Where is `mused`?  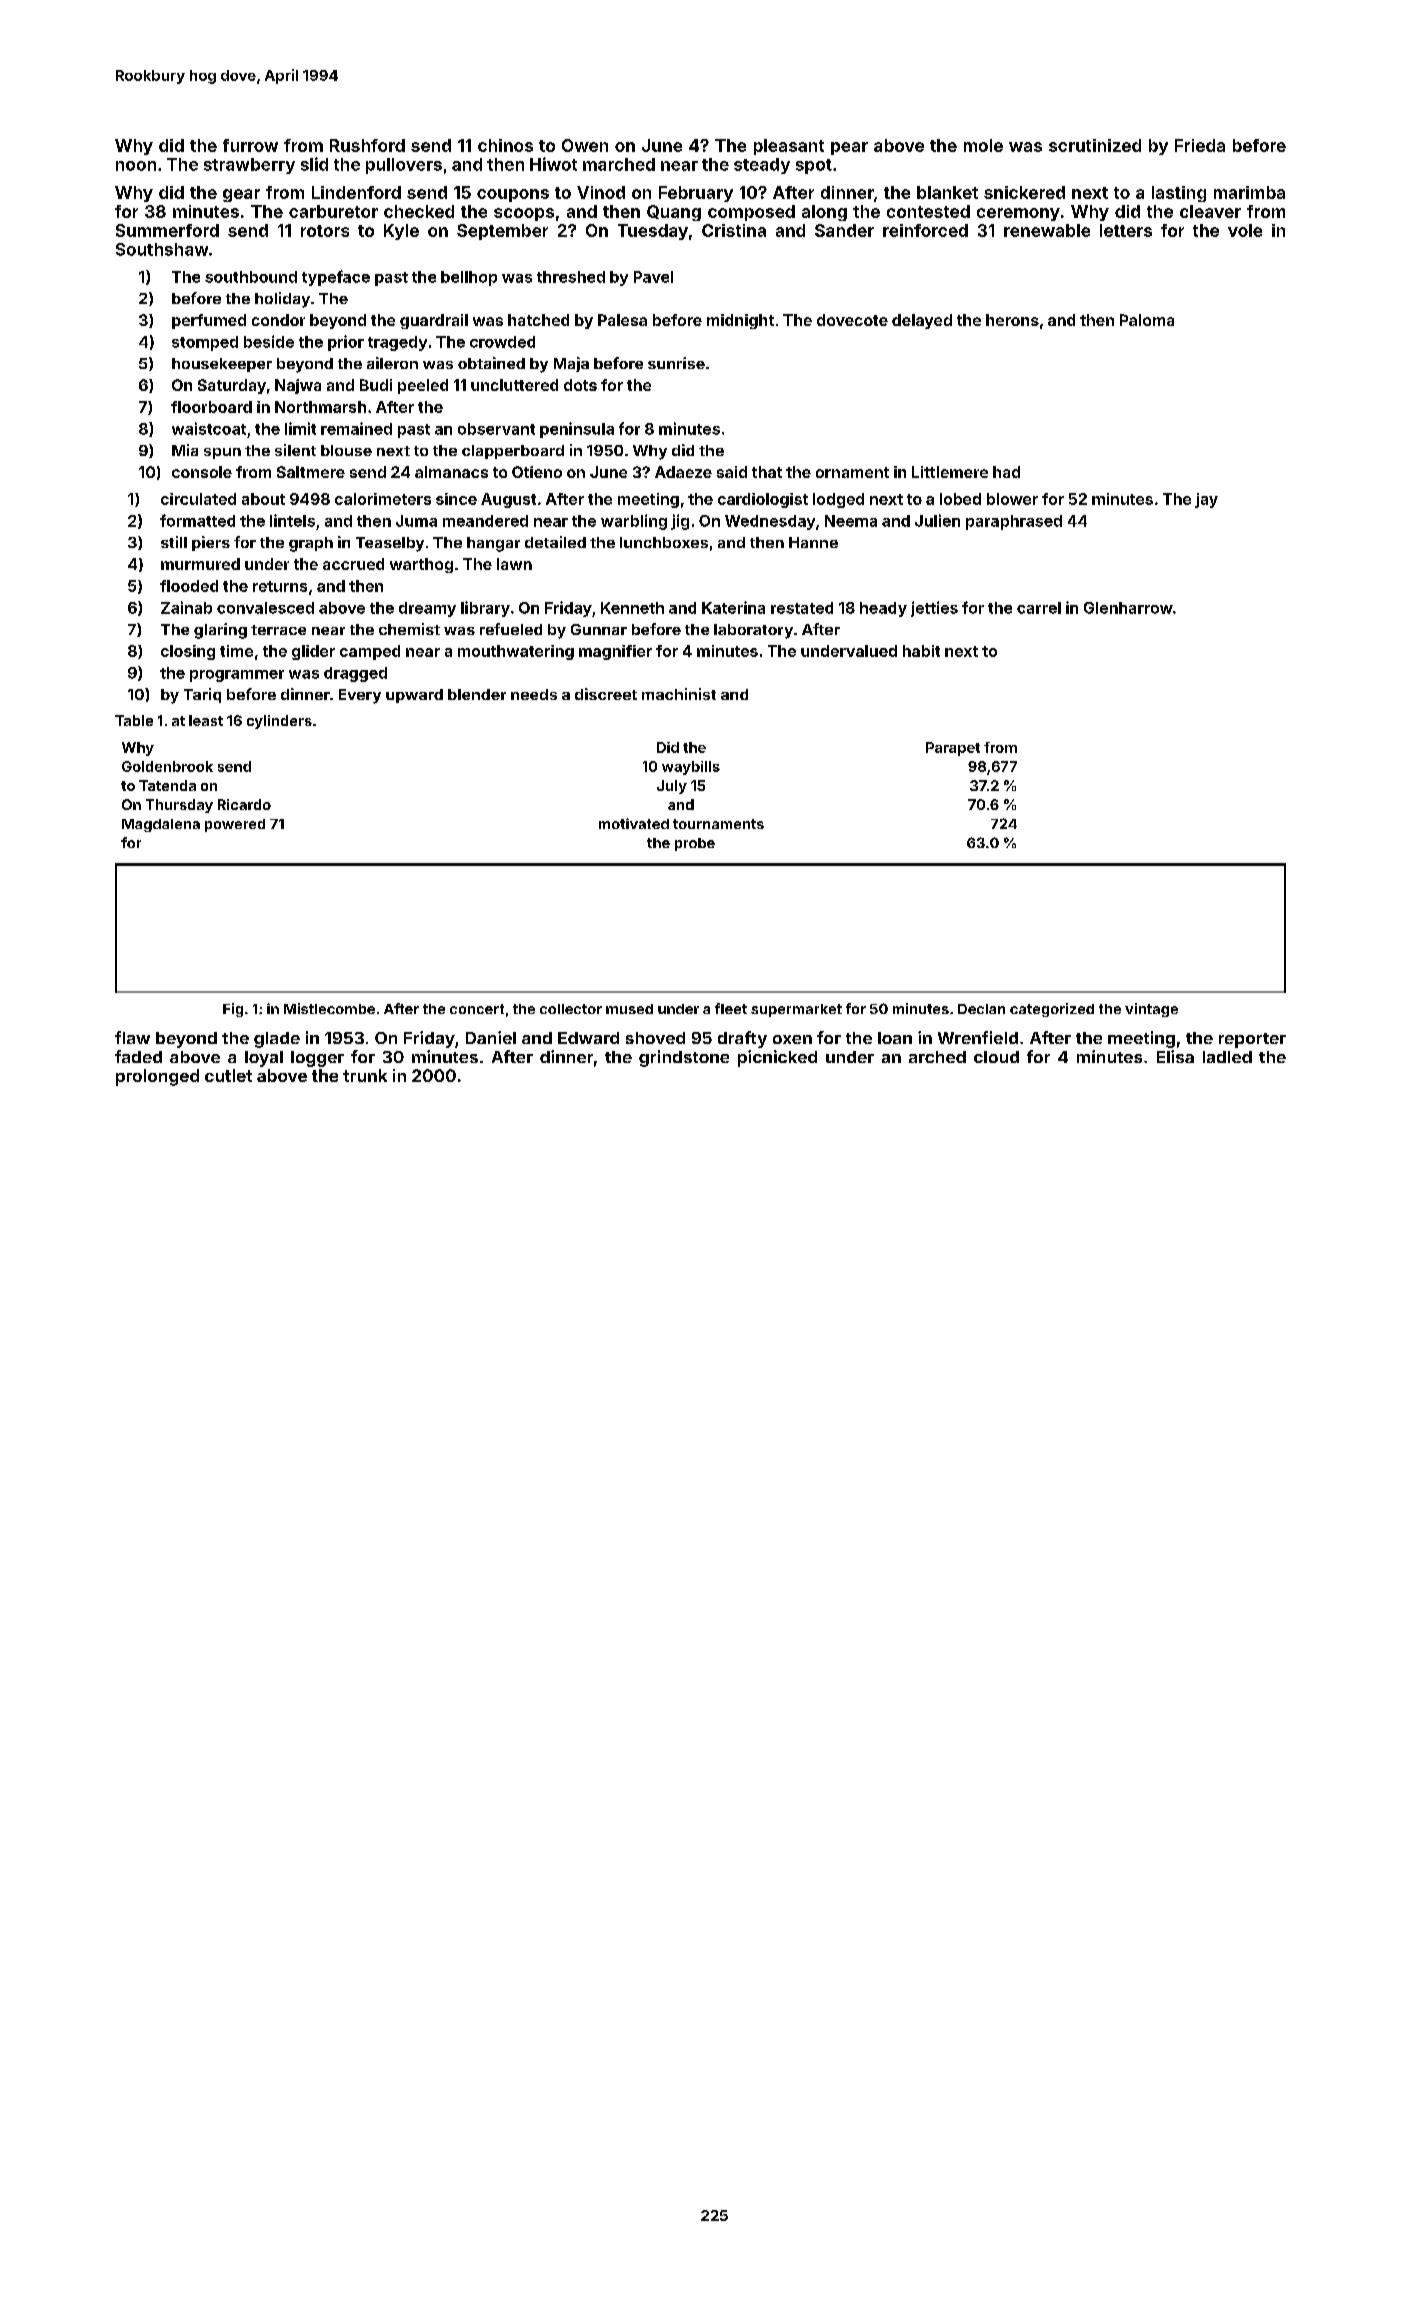
mused is located at coordinates (629, 1009).
